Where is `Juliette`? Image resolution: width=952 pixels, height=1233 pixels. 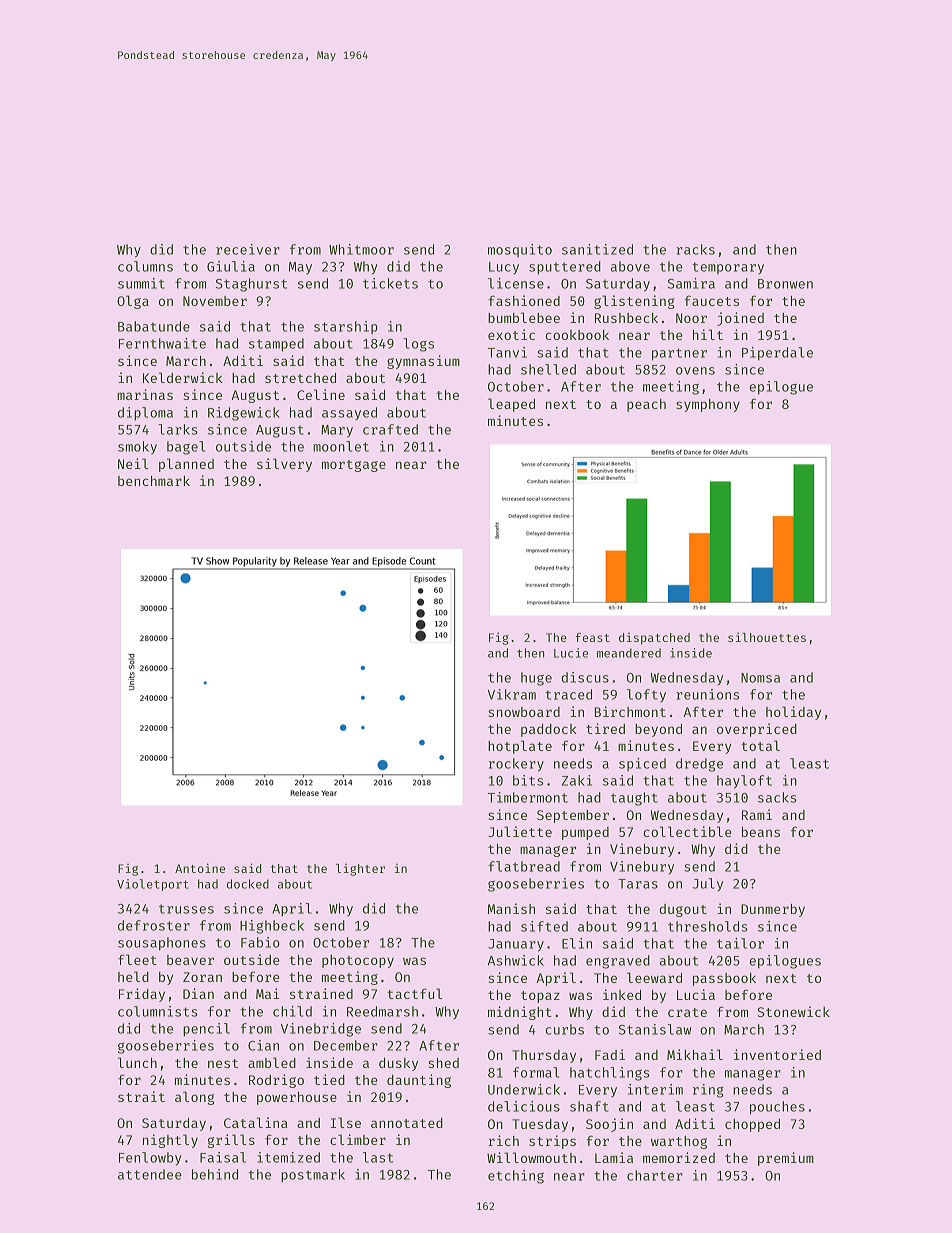
Juliette is located at coordinates (520, 831).
